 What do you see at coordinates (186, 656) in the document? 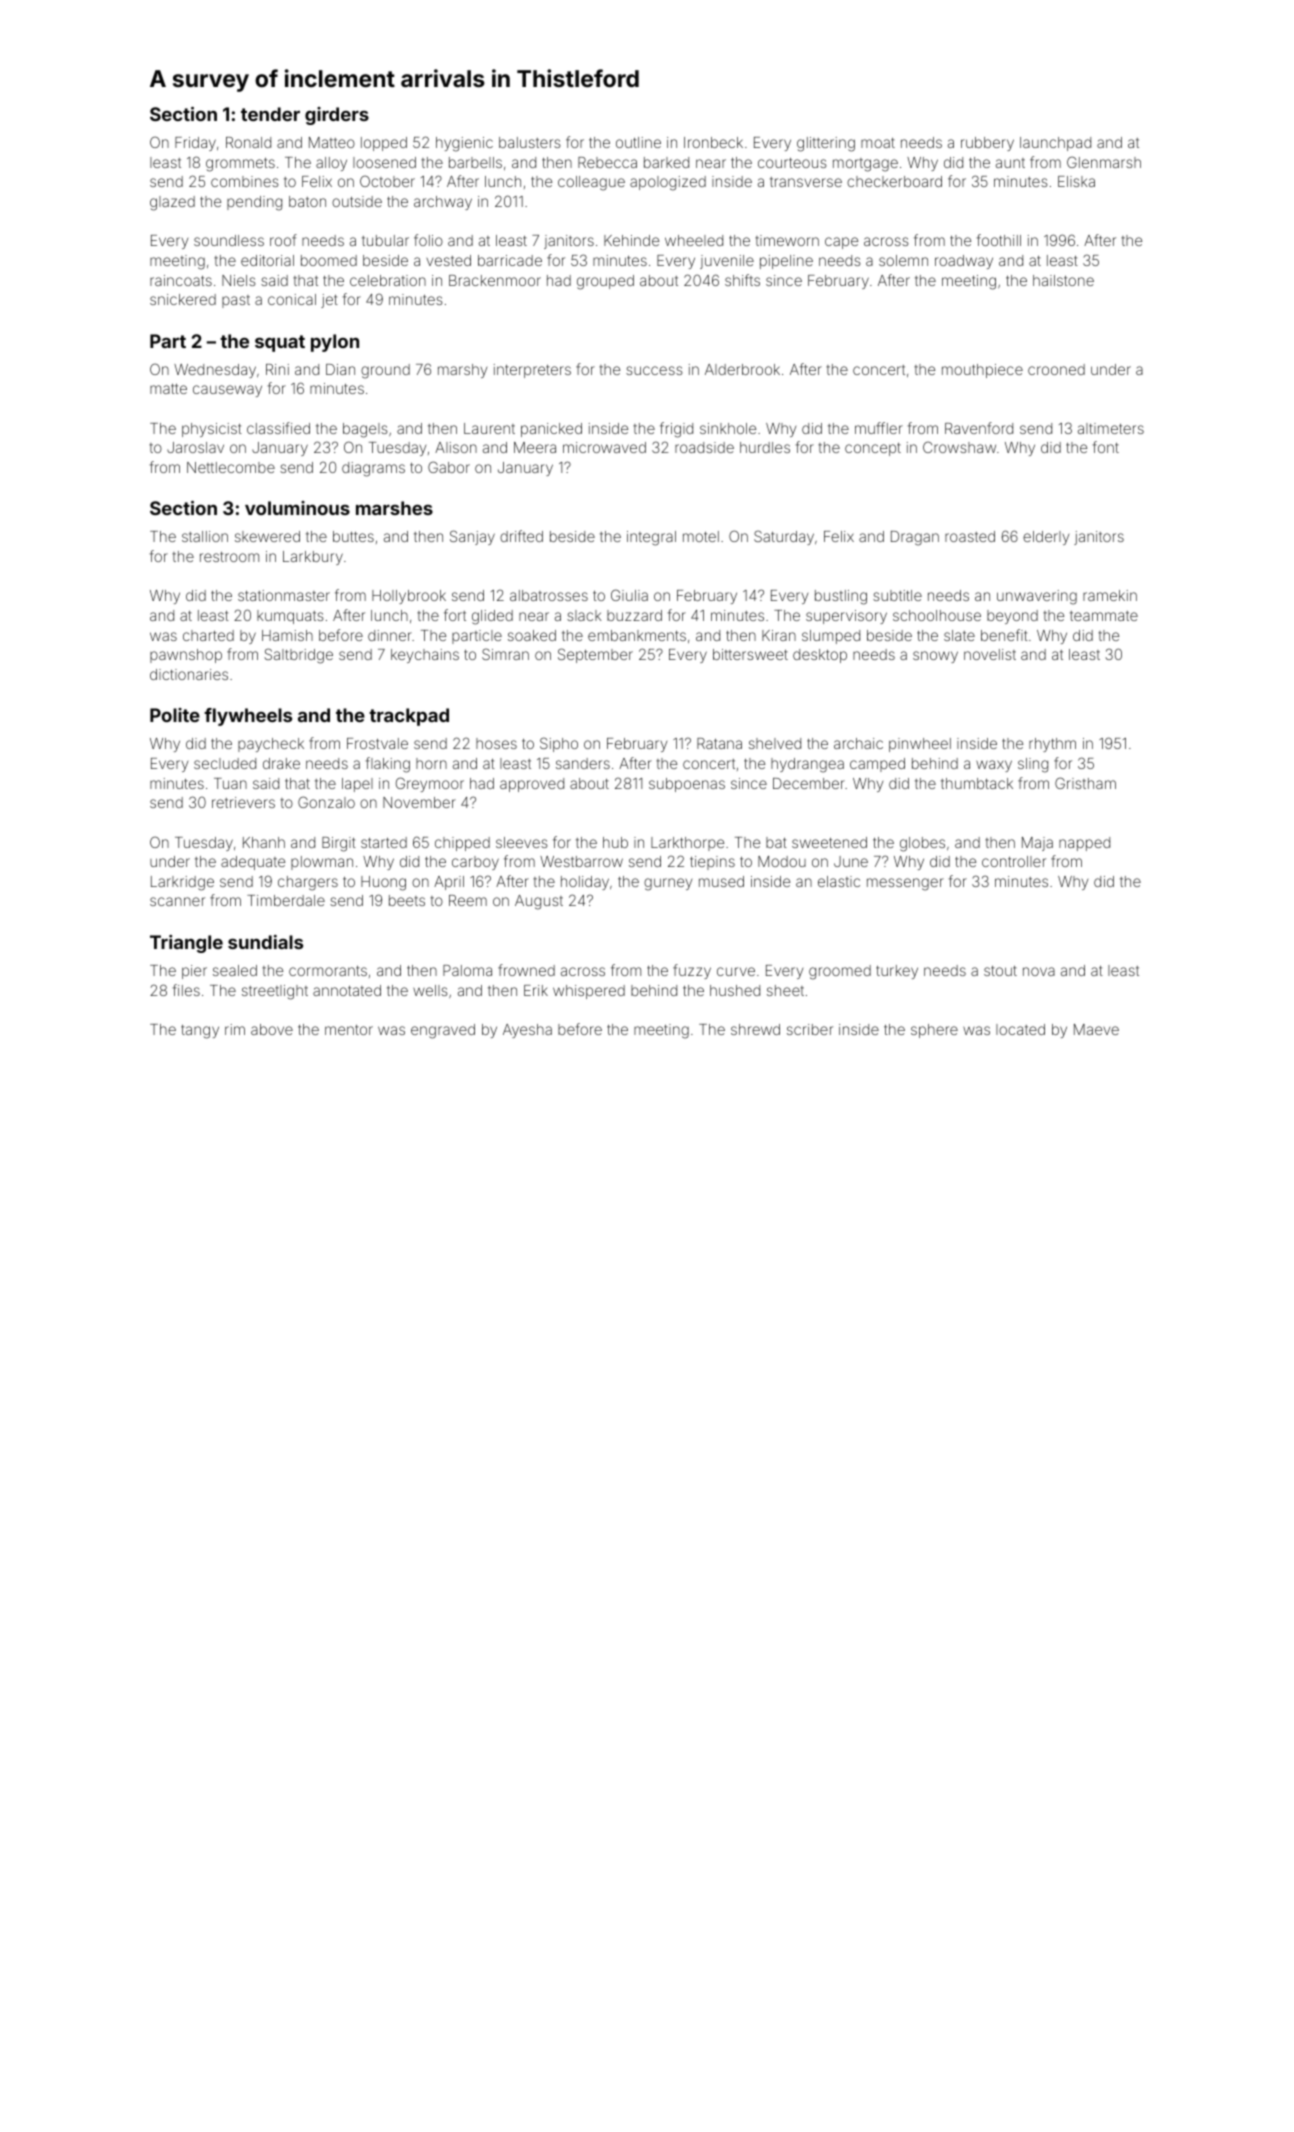
I see `pawnshop` at bounding box center [186, 656].
